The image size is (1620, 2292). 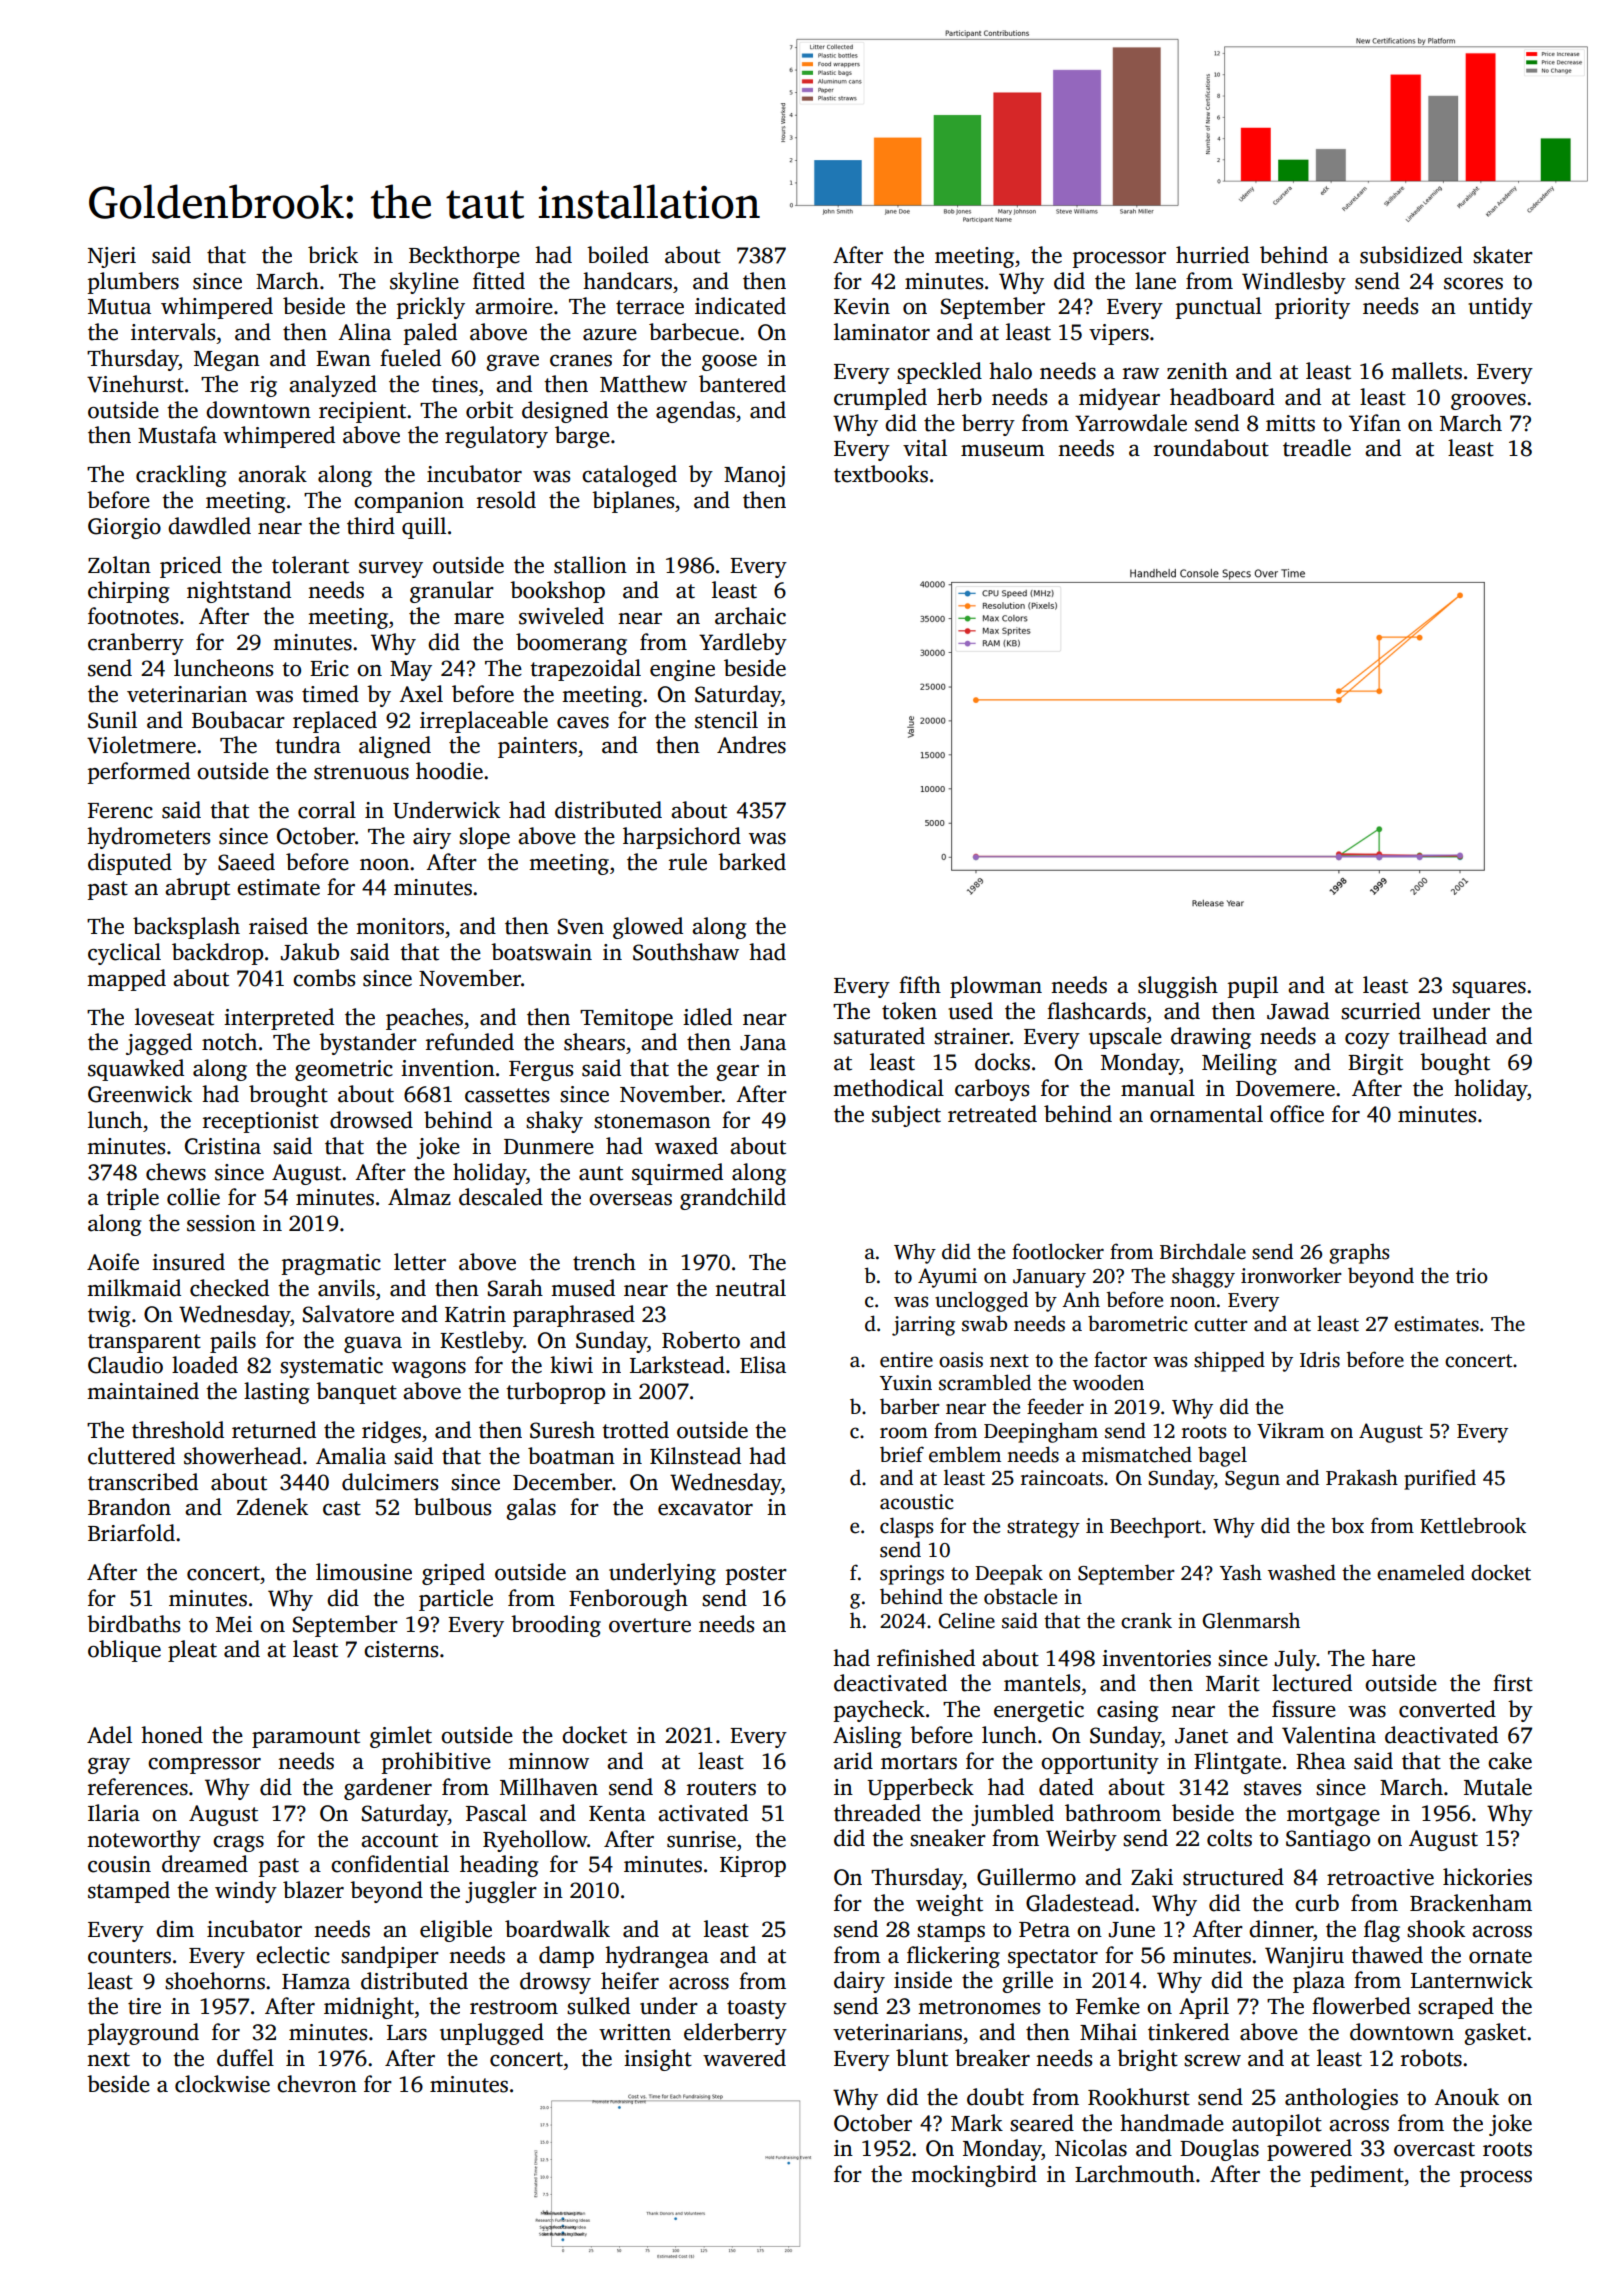 I want to click on counters, so click(x=129, y=1956).
